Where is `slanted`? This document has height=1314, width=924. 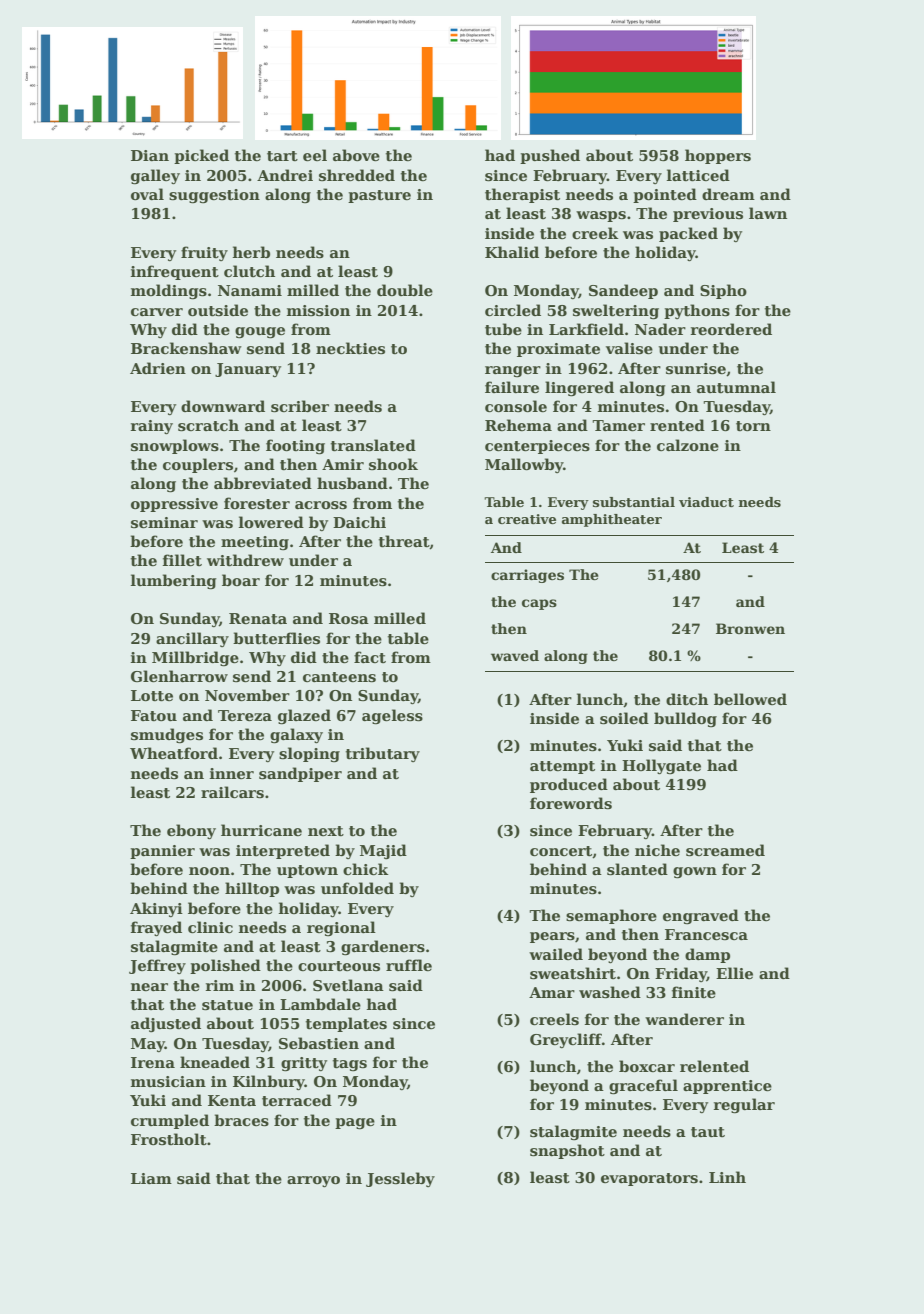 slanted is located at coordinates (637, 869).
